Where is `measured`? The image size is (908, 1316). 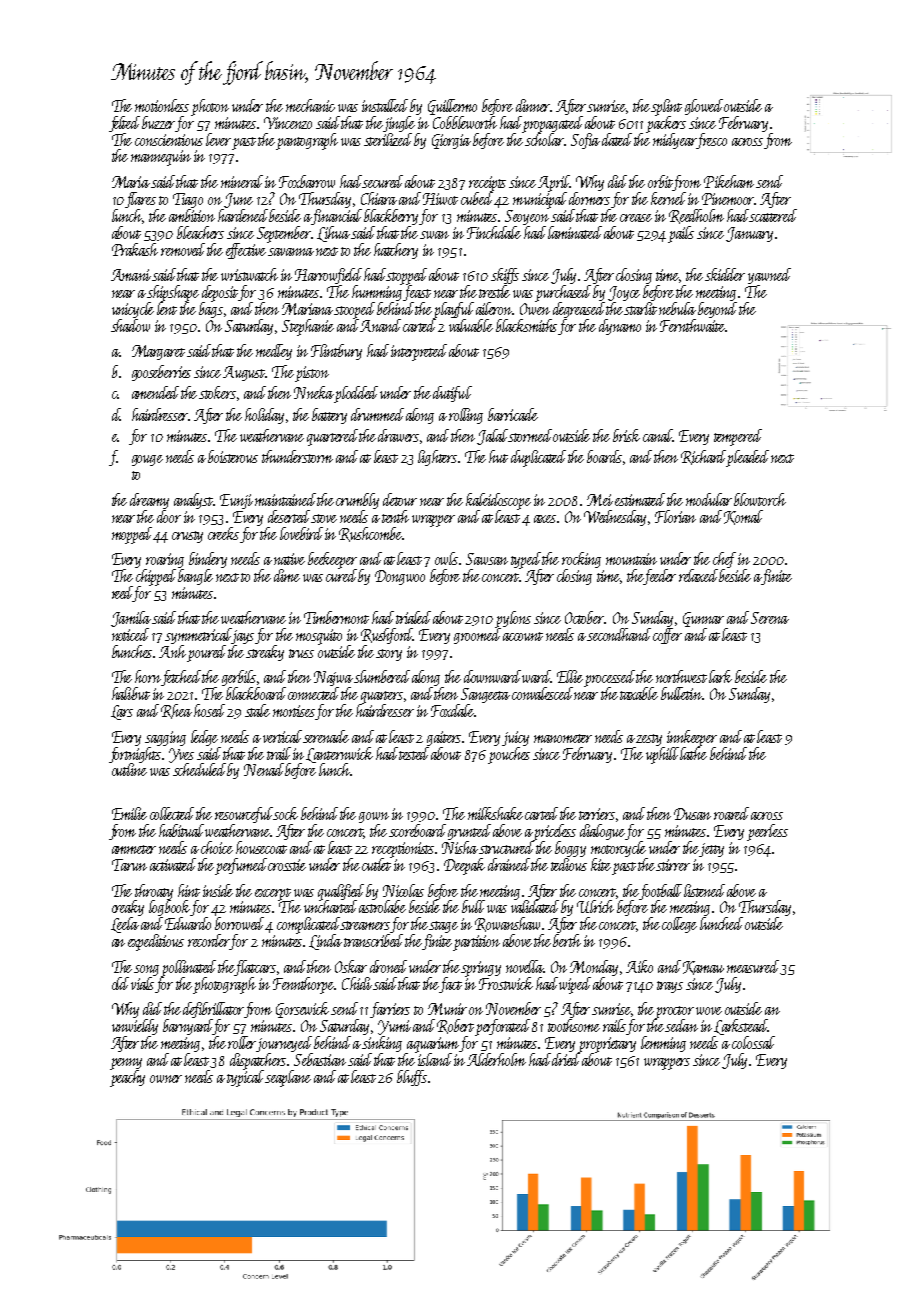
measured is located at coordinates (753, 966).
